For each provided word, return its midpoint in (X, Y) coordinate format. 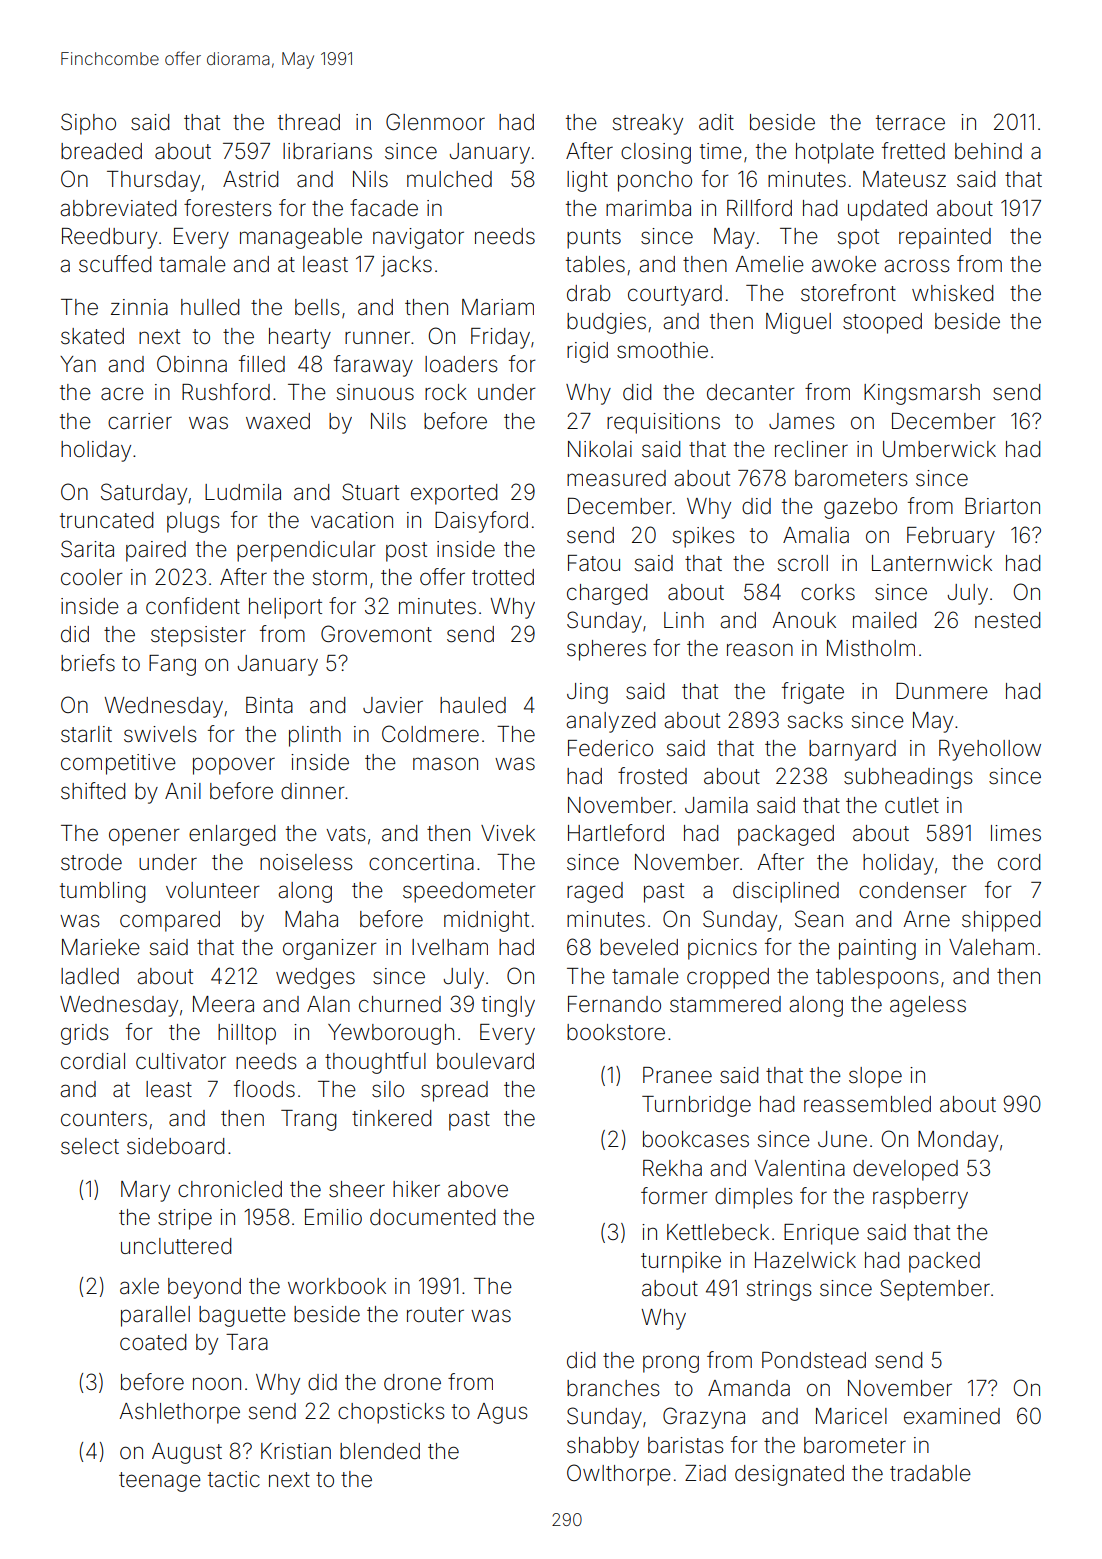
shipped (1001, 921)
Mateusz (904, 179)
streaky (648, 124)
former (674, 1196)
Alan (328, 1004)
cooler (92, 577)
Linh (684, 620)
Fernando (614, 1004)
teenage (160, 1482)
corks (828, 592)
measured (616, 478)
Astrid (250, 179)
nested (1007, 620)
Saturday (144, 494)
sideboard (175, 1146)
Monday (958, 1141)
